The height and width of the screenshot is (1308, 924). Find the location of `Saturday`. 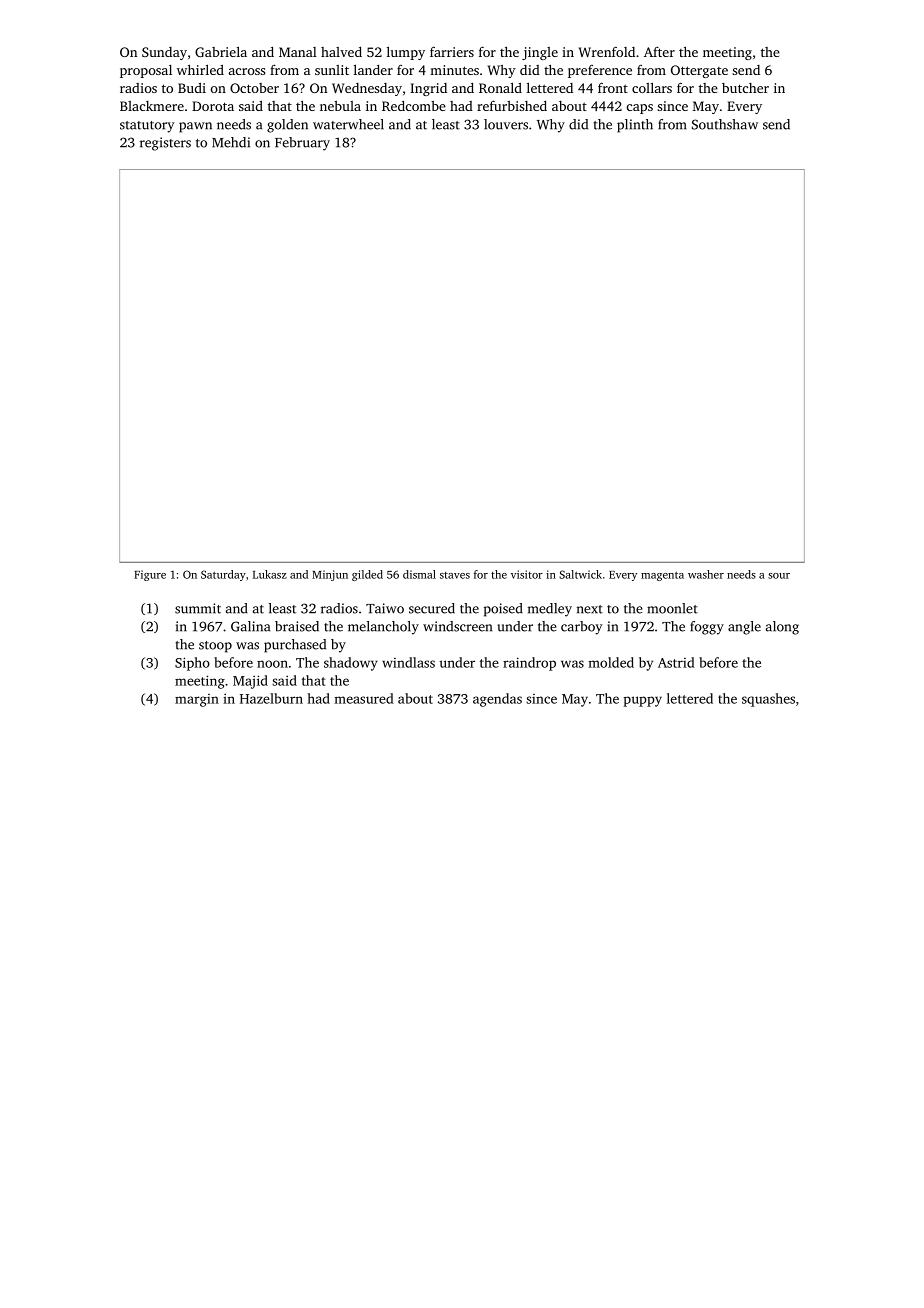

Saturday is located at coordinates (223, 575).
